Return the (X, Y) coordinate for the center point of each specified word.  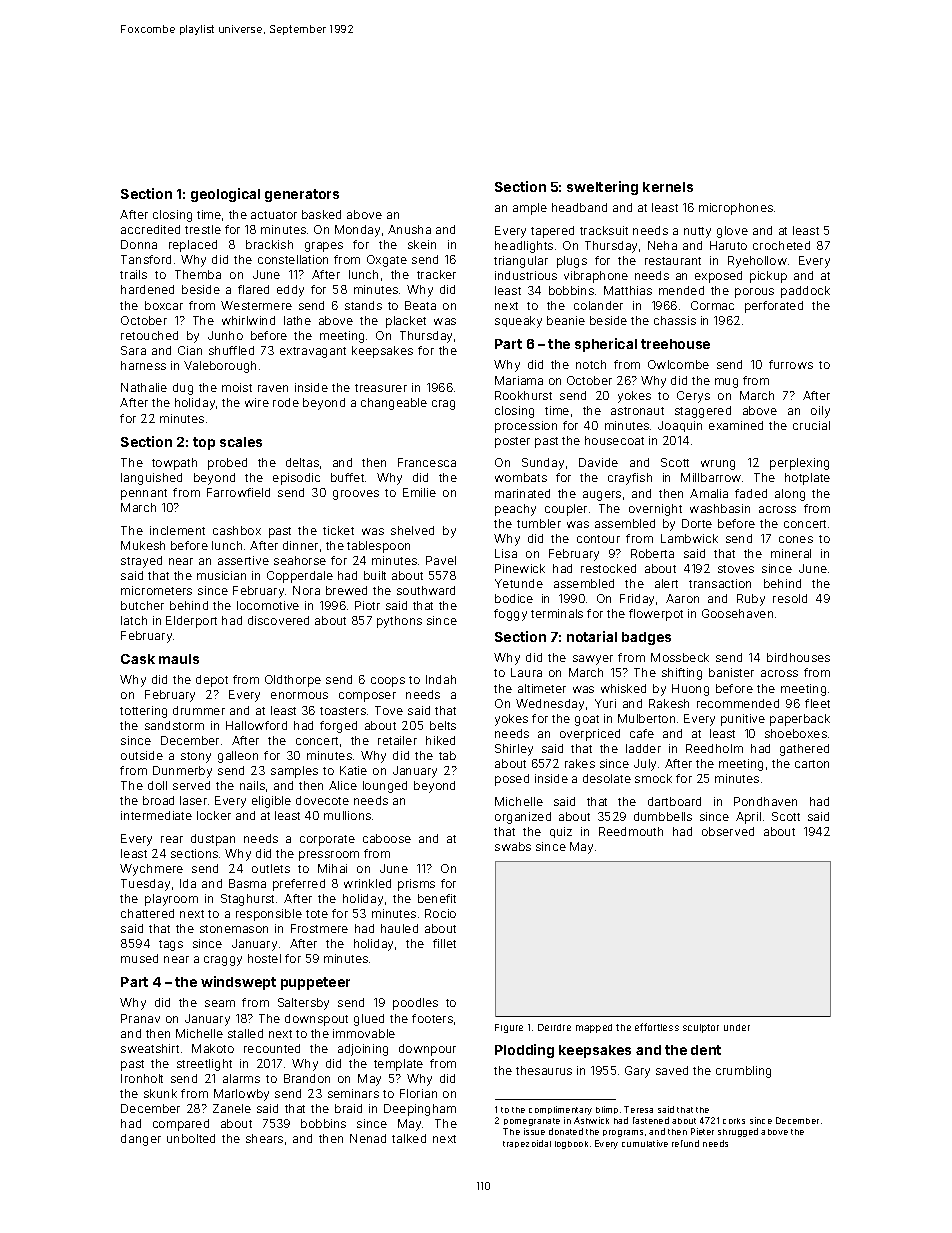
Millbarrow (711, 477)
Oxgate (387, 261)
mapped (594, 1028)
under (737, 1027)
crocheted (781, 245)
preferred (299, 885)
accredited (150, 229)
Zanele (232, 1108)
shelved (412, 530)
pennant (144, 494)
